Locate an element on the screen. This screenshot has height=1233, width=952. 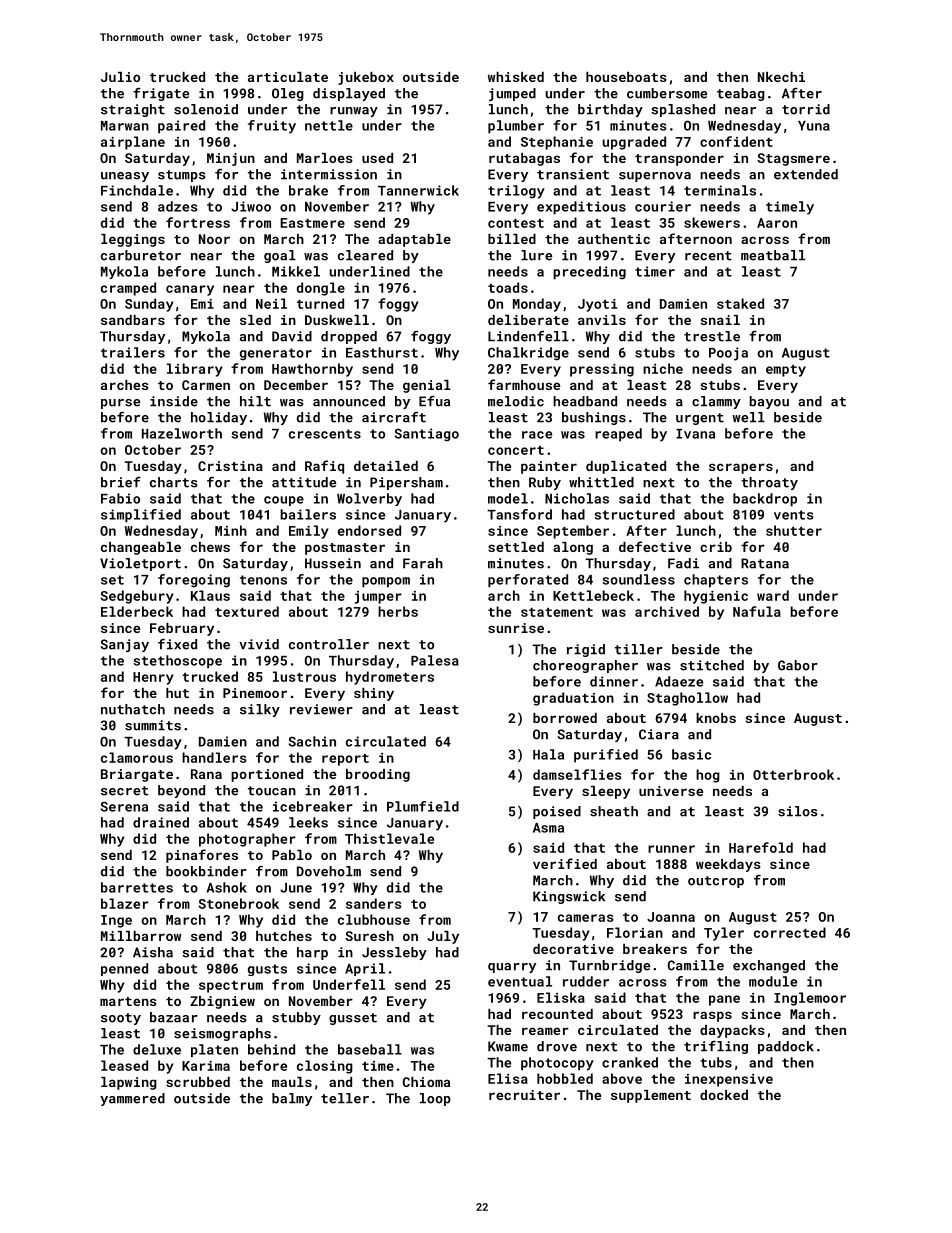
quarry is located at coordinates (512, 968).
